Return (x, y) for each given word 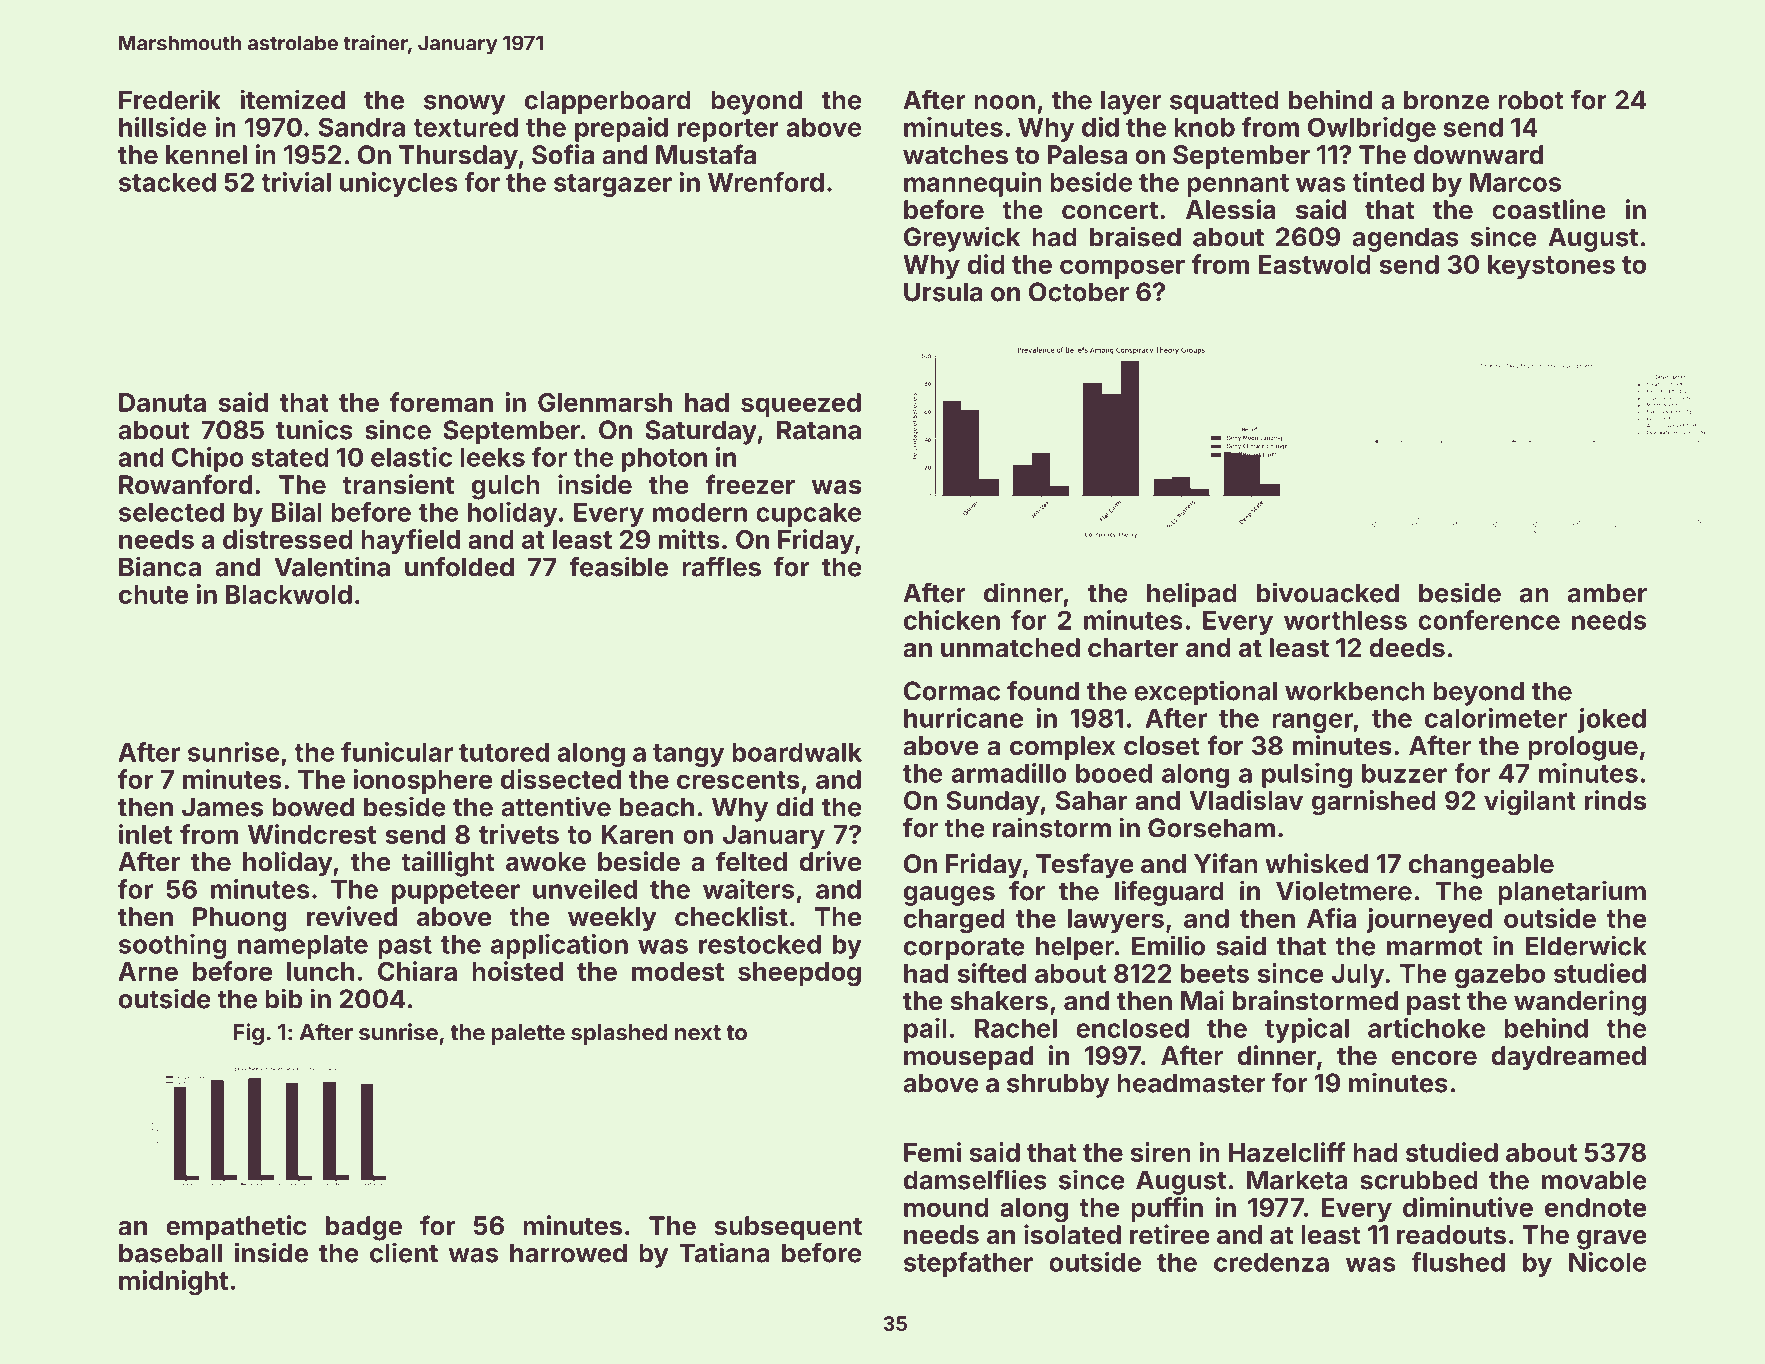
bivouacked (1328, 592)
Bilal (297, 512)
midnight (173, 1283)
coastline (1549, 209)
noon (1004, 102)
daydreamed (1568, 1058)
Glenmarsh (605, 402)
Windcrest (312, 834)
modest (678, 971)
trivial (296, 182)
